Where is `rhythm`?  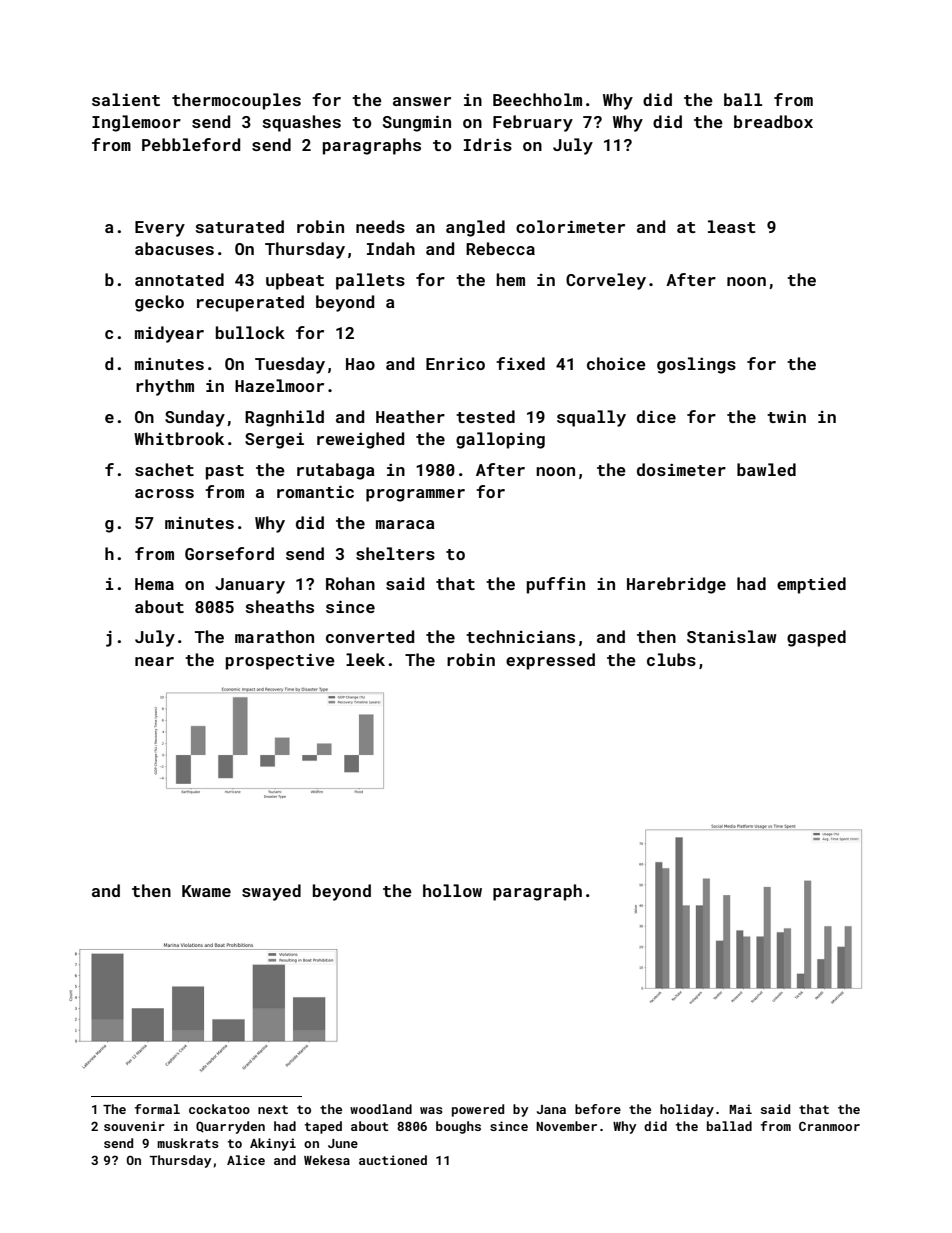
rhythm is located at coordinates (165, 387).
